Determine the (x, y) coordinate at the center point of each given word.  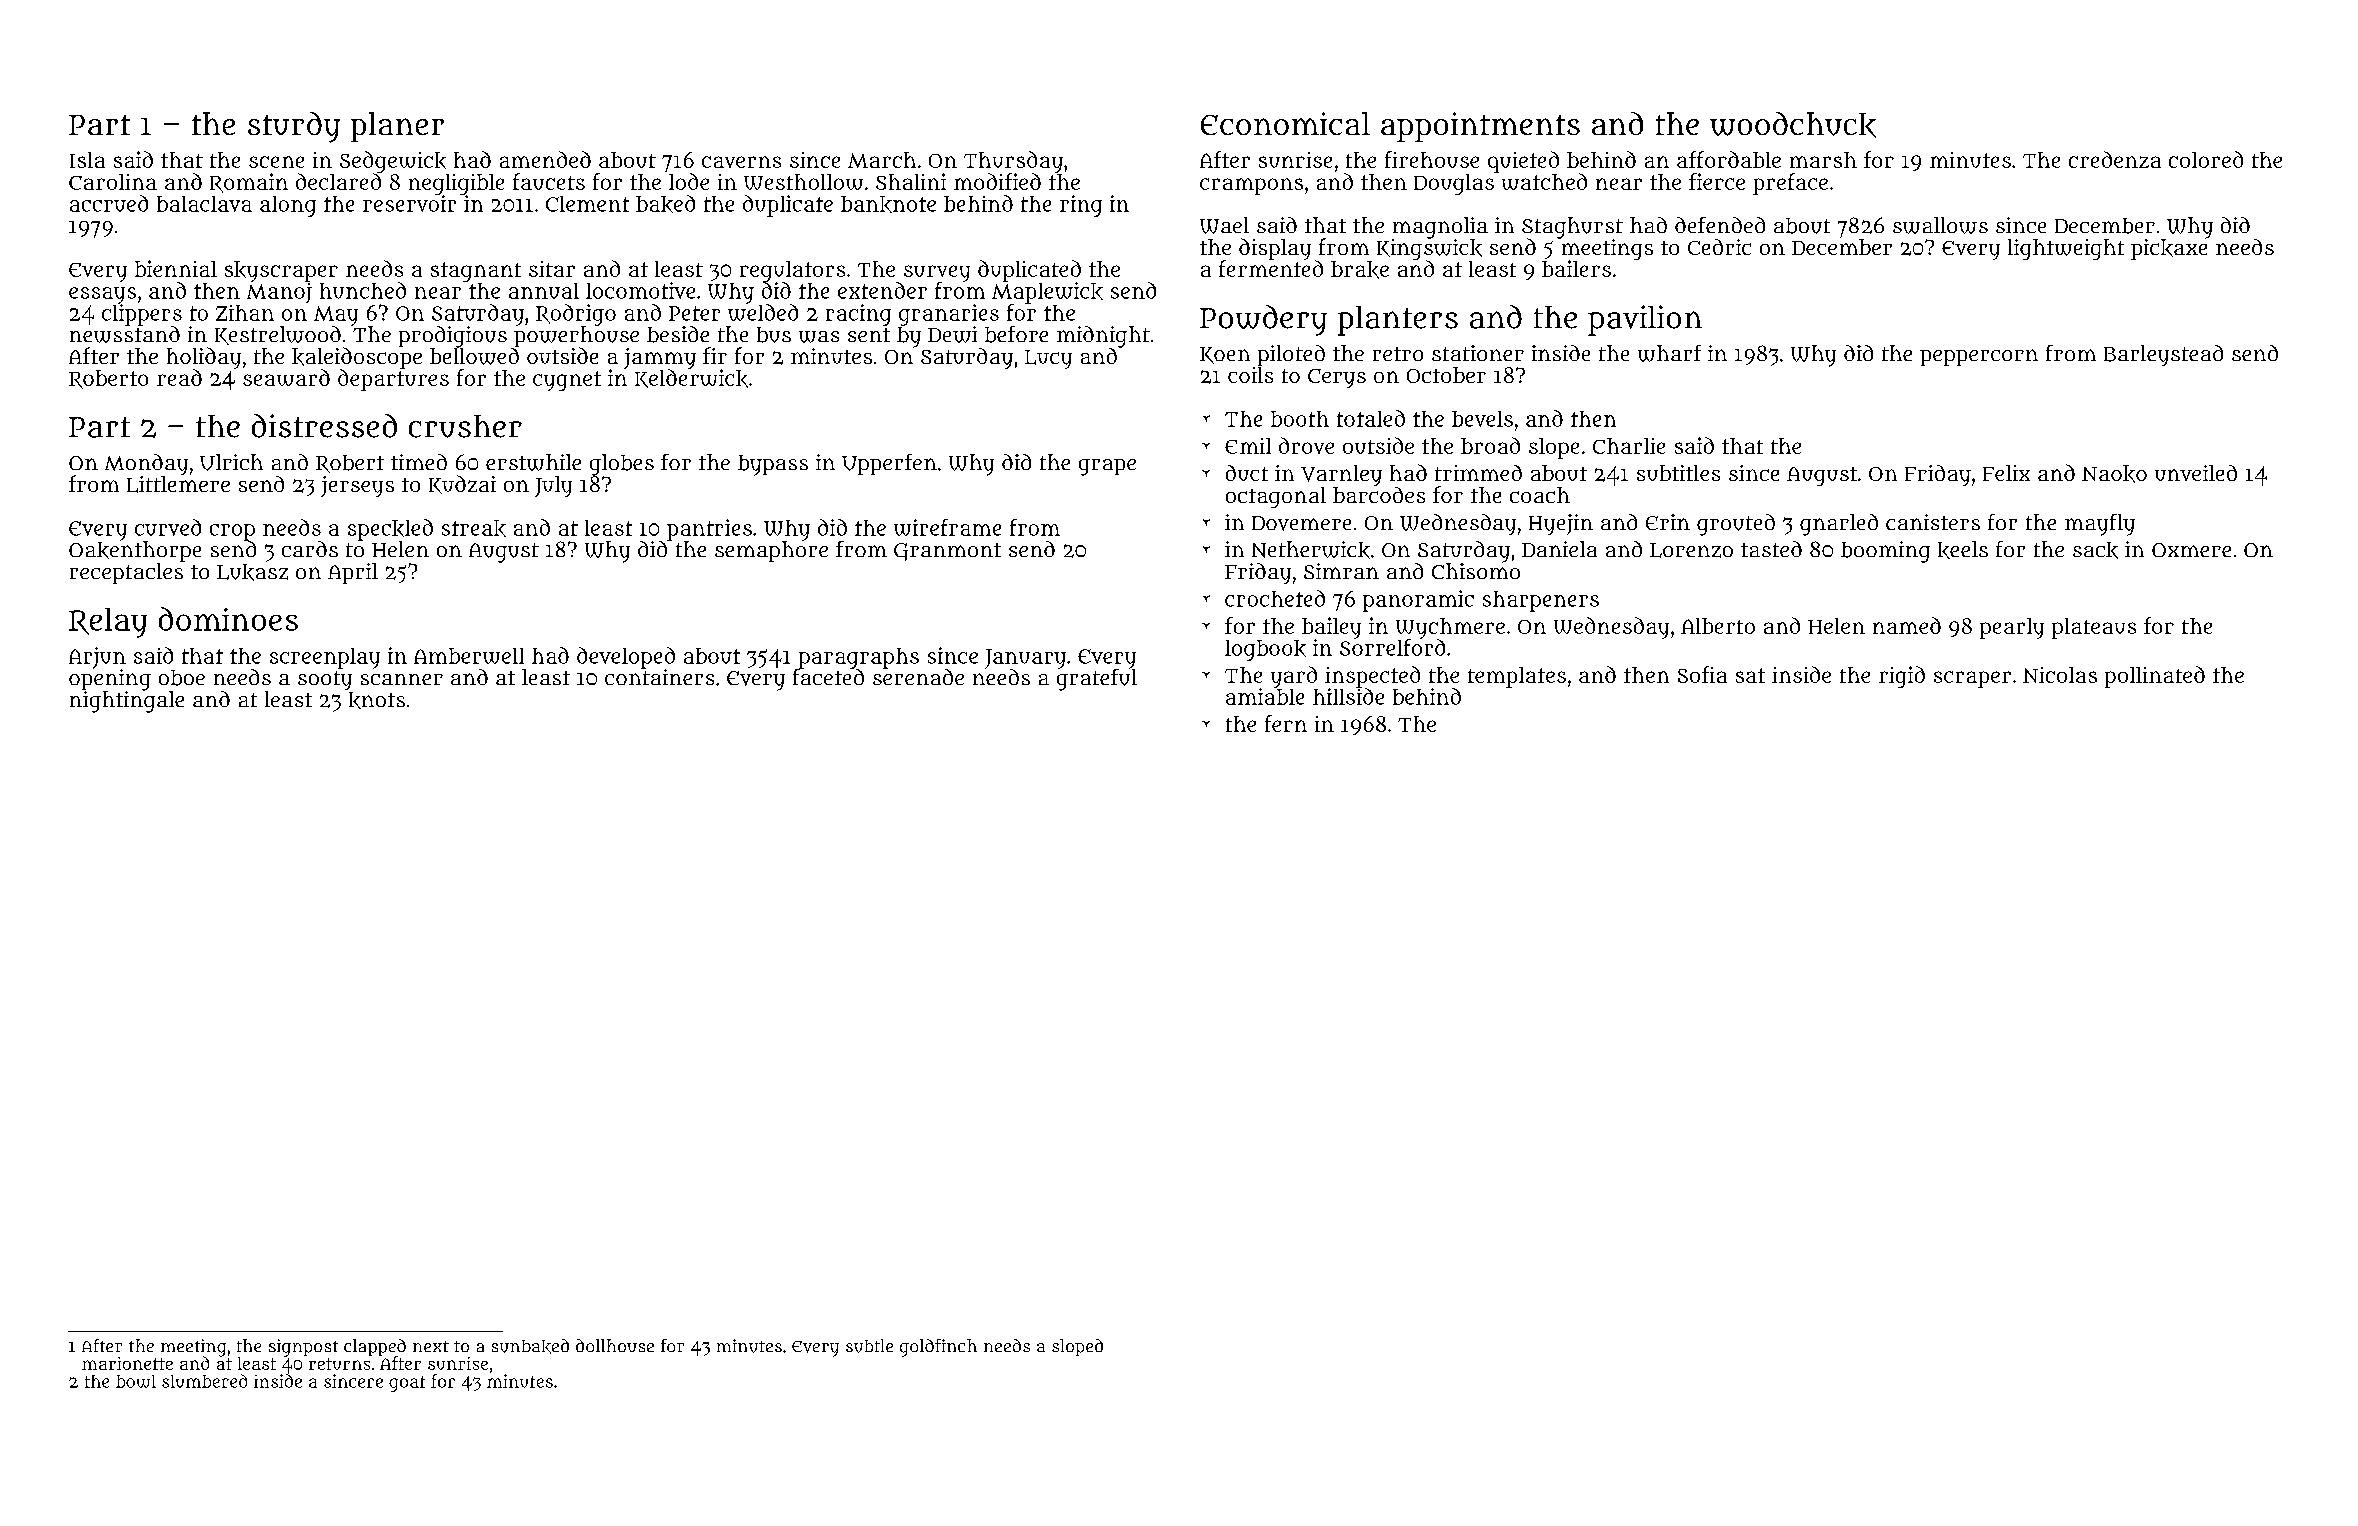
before (1016, 334)
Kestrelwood (278, 335)
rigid (1902, 677)
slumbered (204, 1381)
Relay (108, 623)
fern (1286, 723)
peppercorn (1979, 357)
